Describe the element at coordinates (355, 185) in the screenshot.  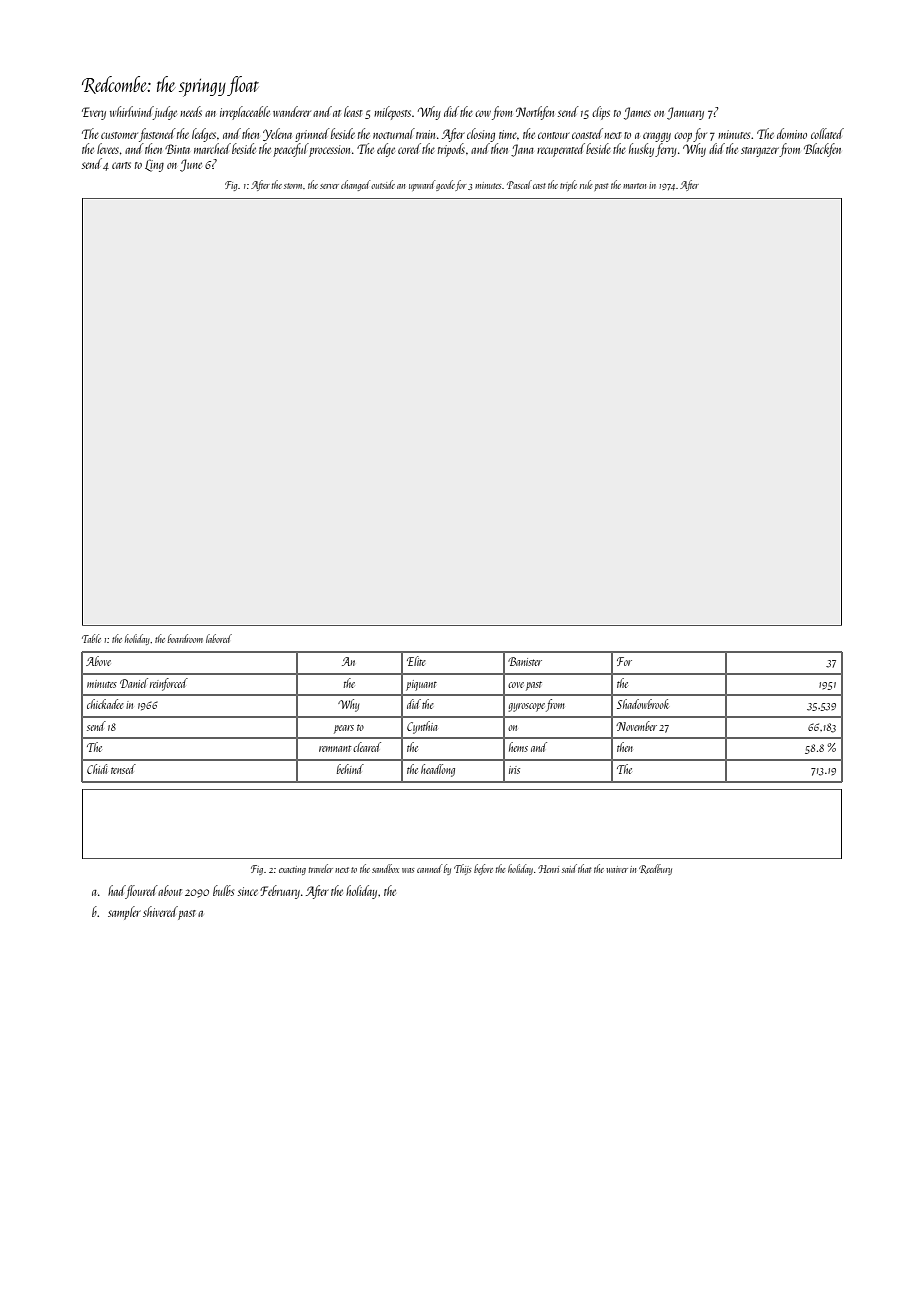
I see `changed` at that location.
